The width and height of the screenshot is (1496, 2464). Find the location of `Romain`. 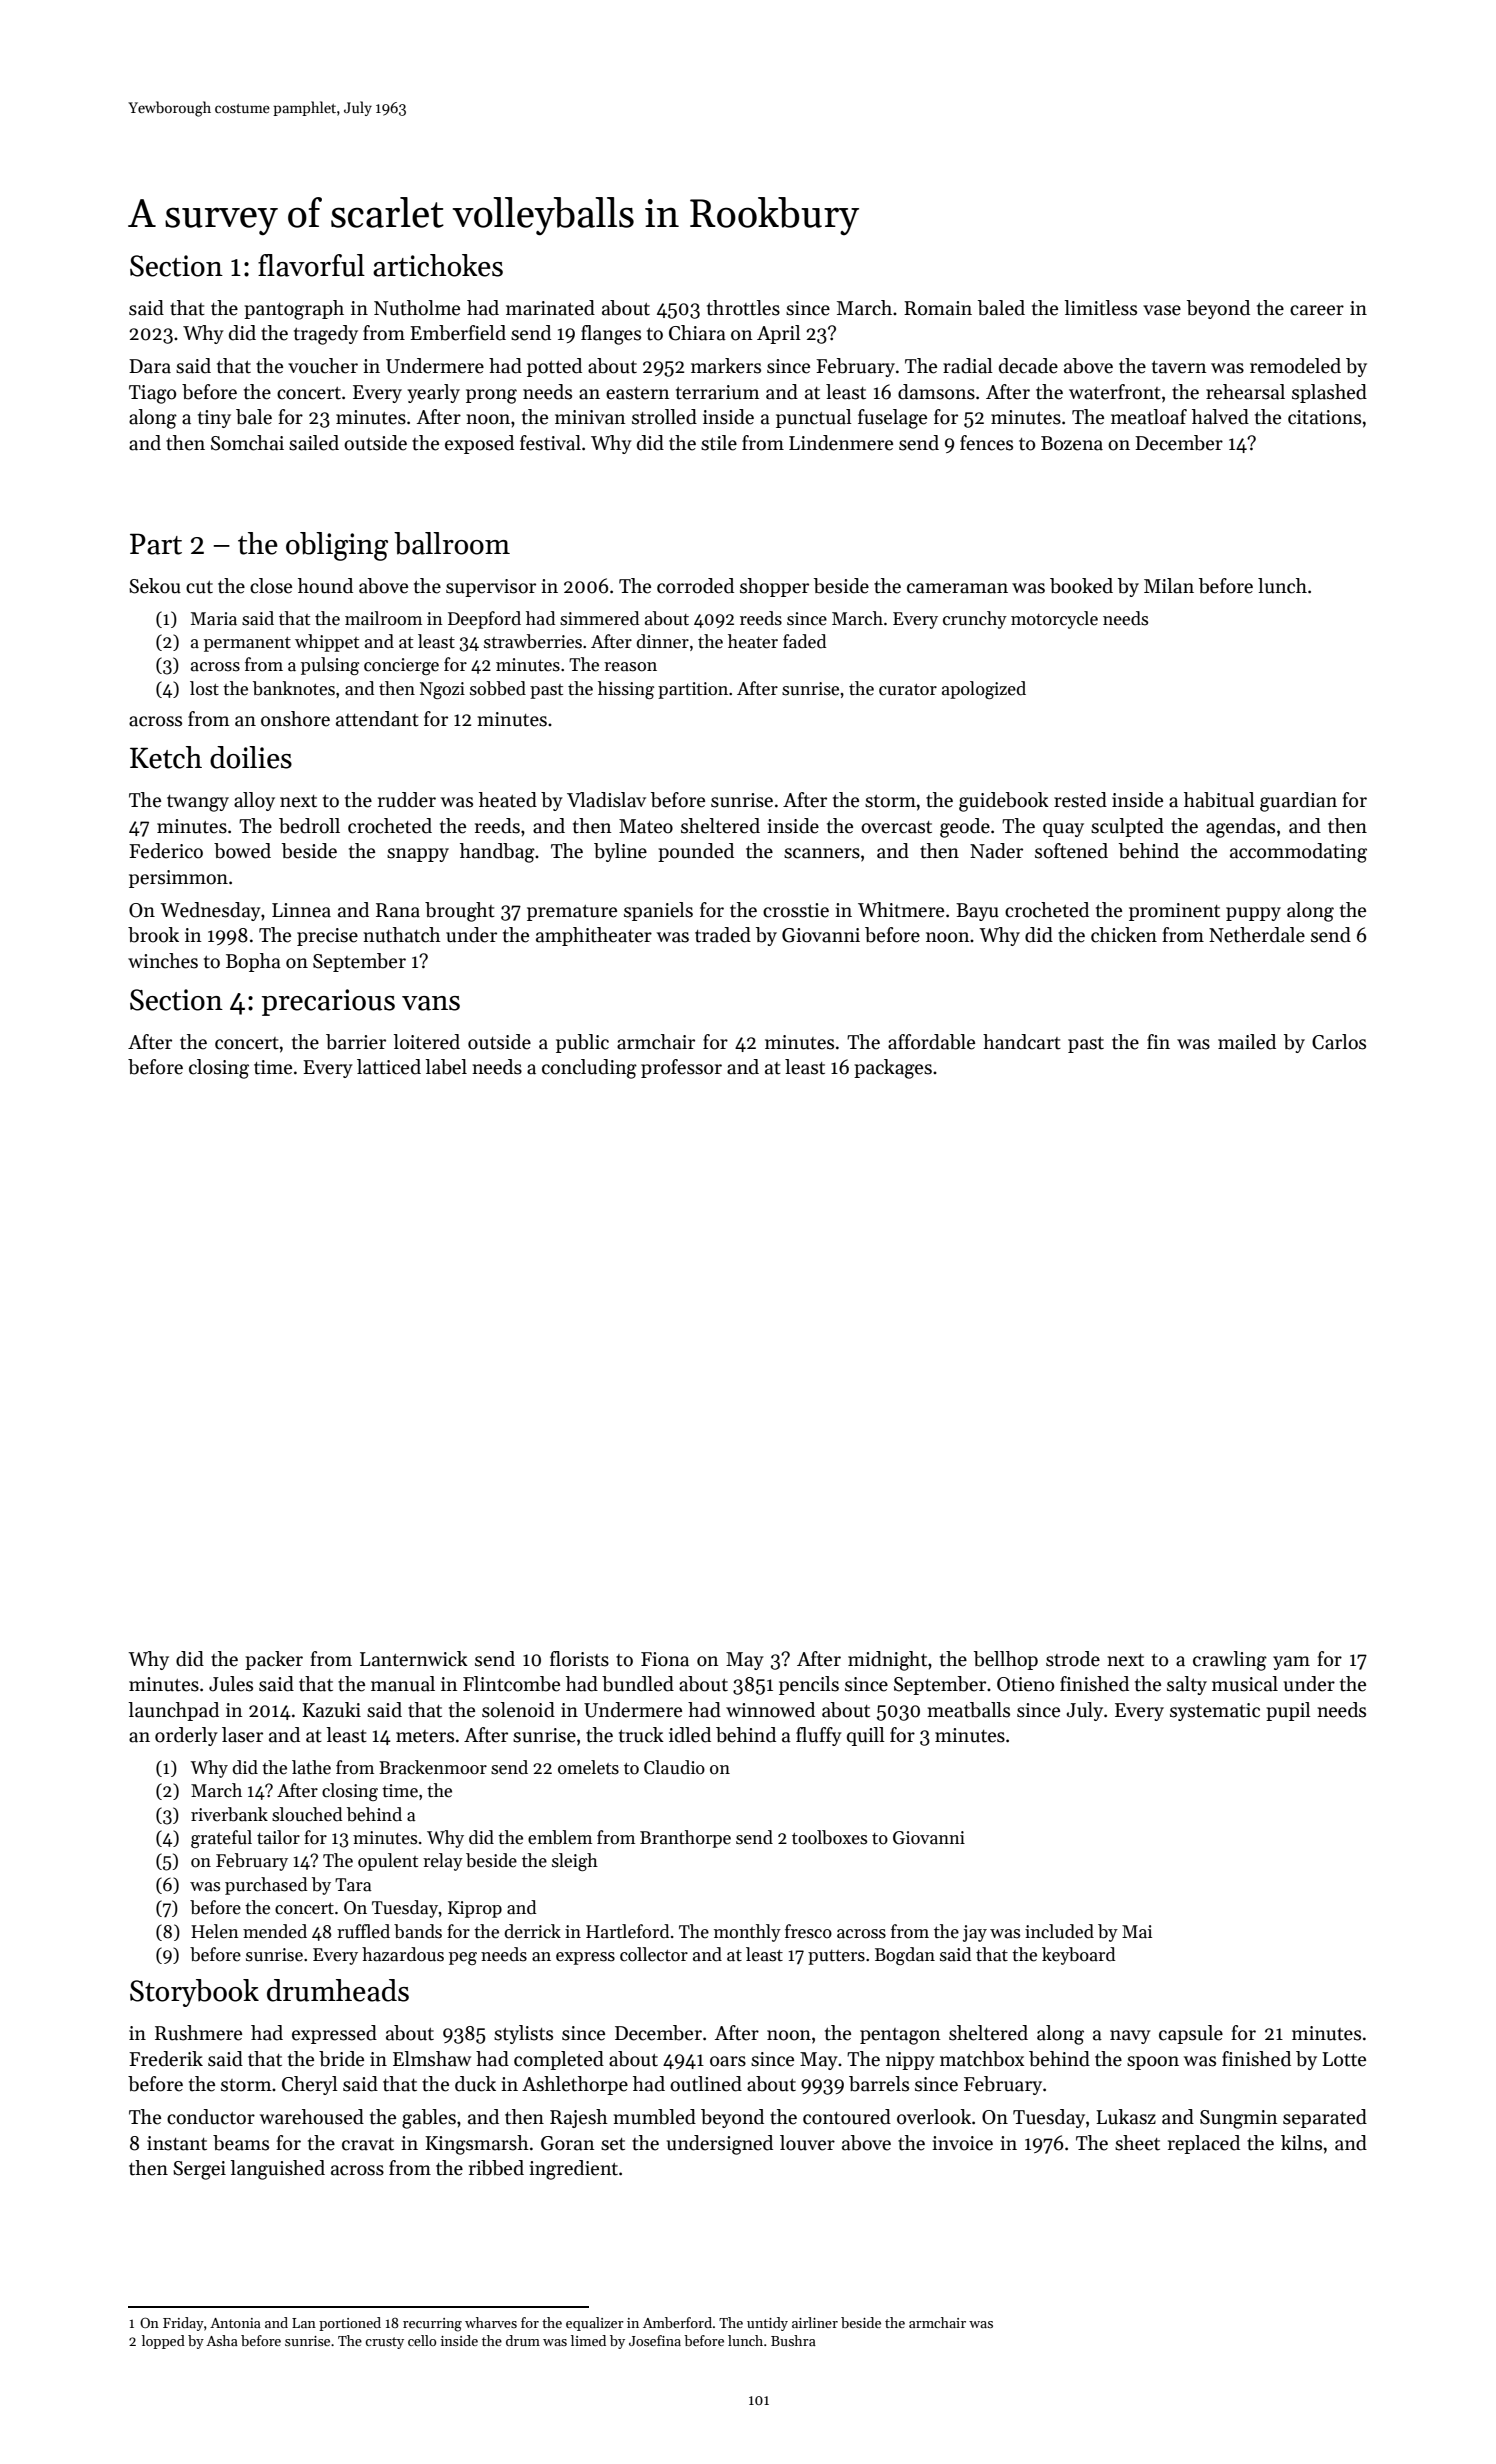

Romain is located at coordinates (938, 308).
